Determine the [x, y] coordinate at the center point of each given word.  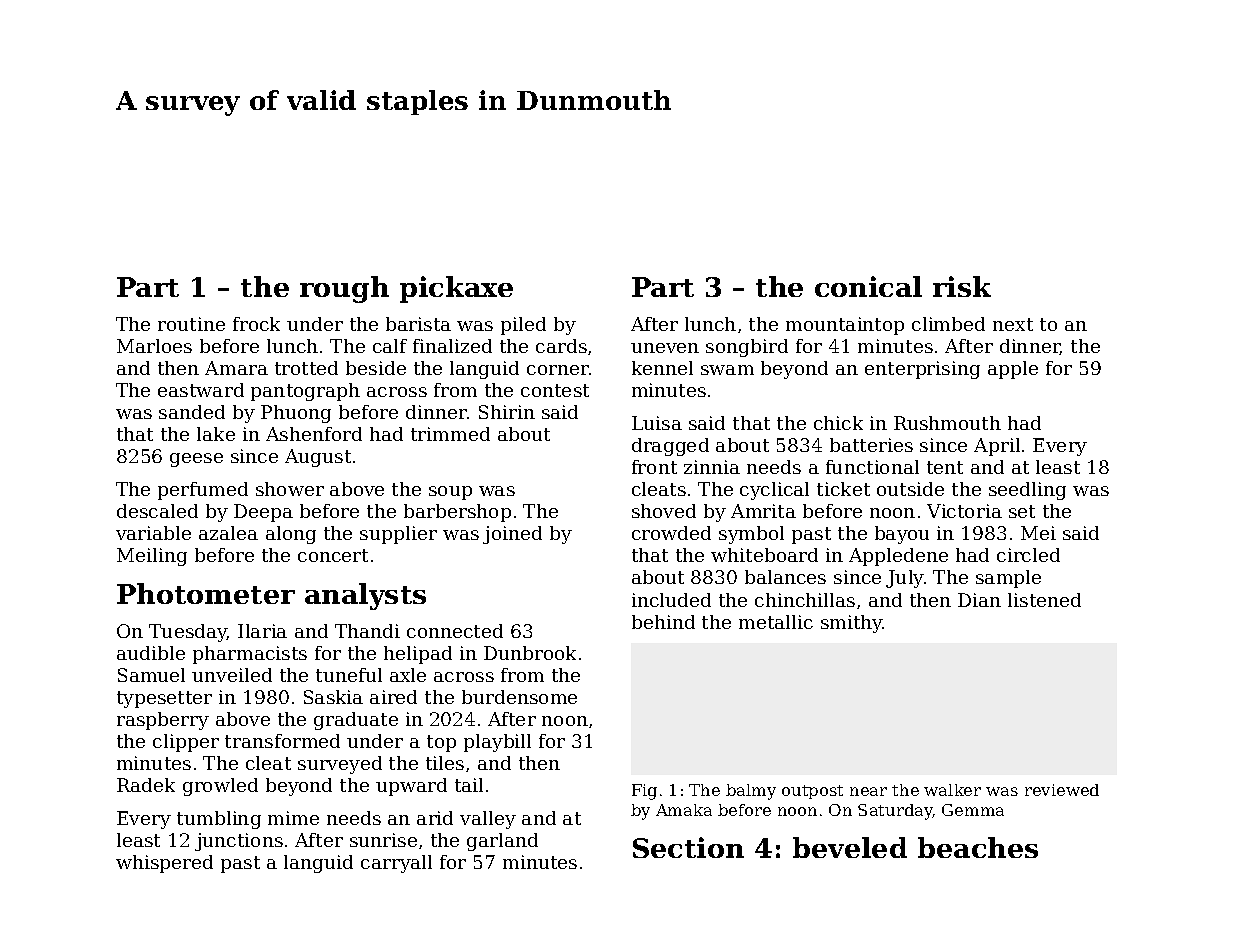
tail [469, 785]
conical [868, 286]
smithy [852, 624]
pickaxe [456, 289]
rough [344, 289]
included [671, 600]
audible [151, 653]
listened [1044, 600]
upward [411, 787]
